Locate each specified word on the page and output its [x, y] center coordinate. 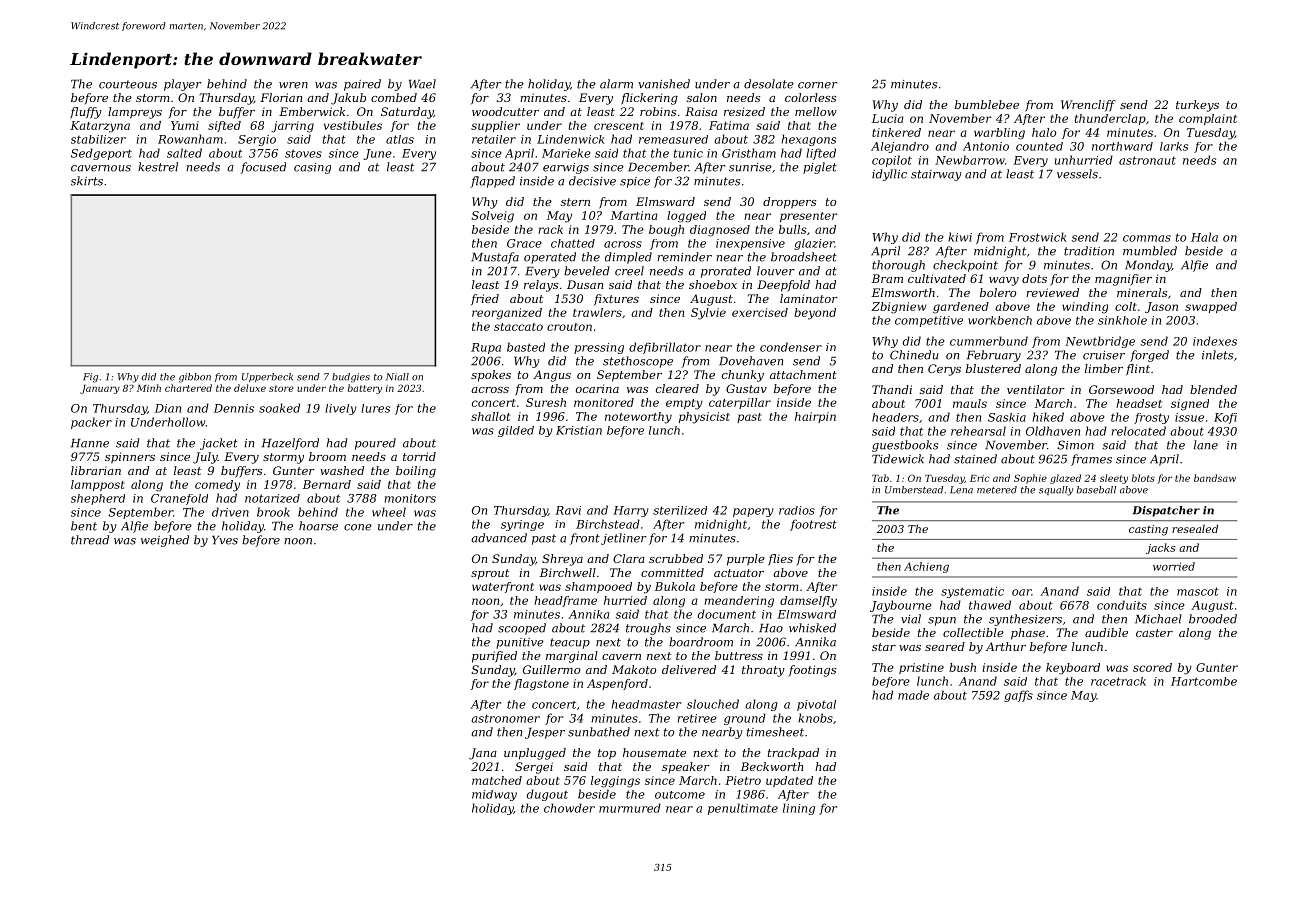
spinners [130, 458]
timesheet [775, 732]
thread [90, 540]
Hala [1204, 237]
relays [541, 286]
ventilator [1036, 389]
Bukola [675, 586]
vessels [1077, 174]
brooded [1213, 619]
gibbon [195, 378]
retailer [494, 139]
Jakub [348, 99]
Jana [483, 754]
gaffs [1018, 696]
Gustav [746, 388]
